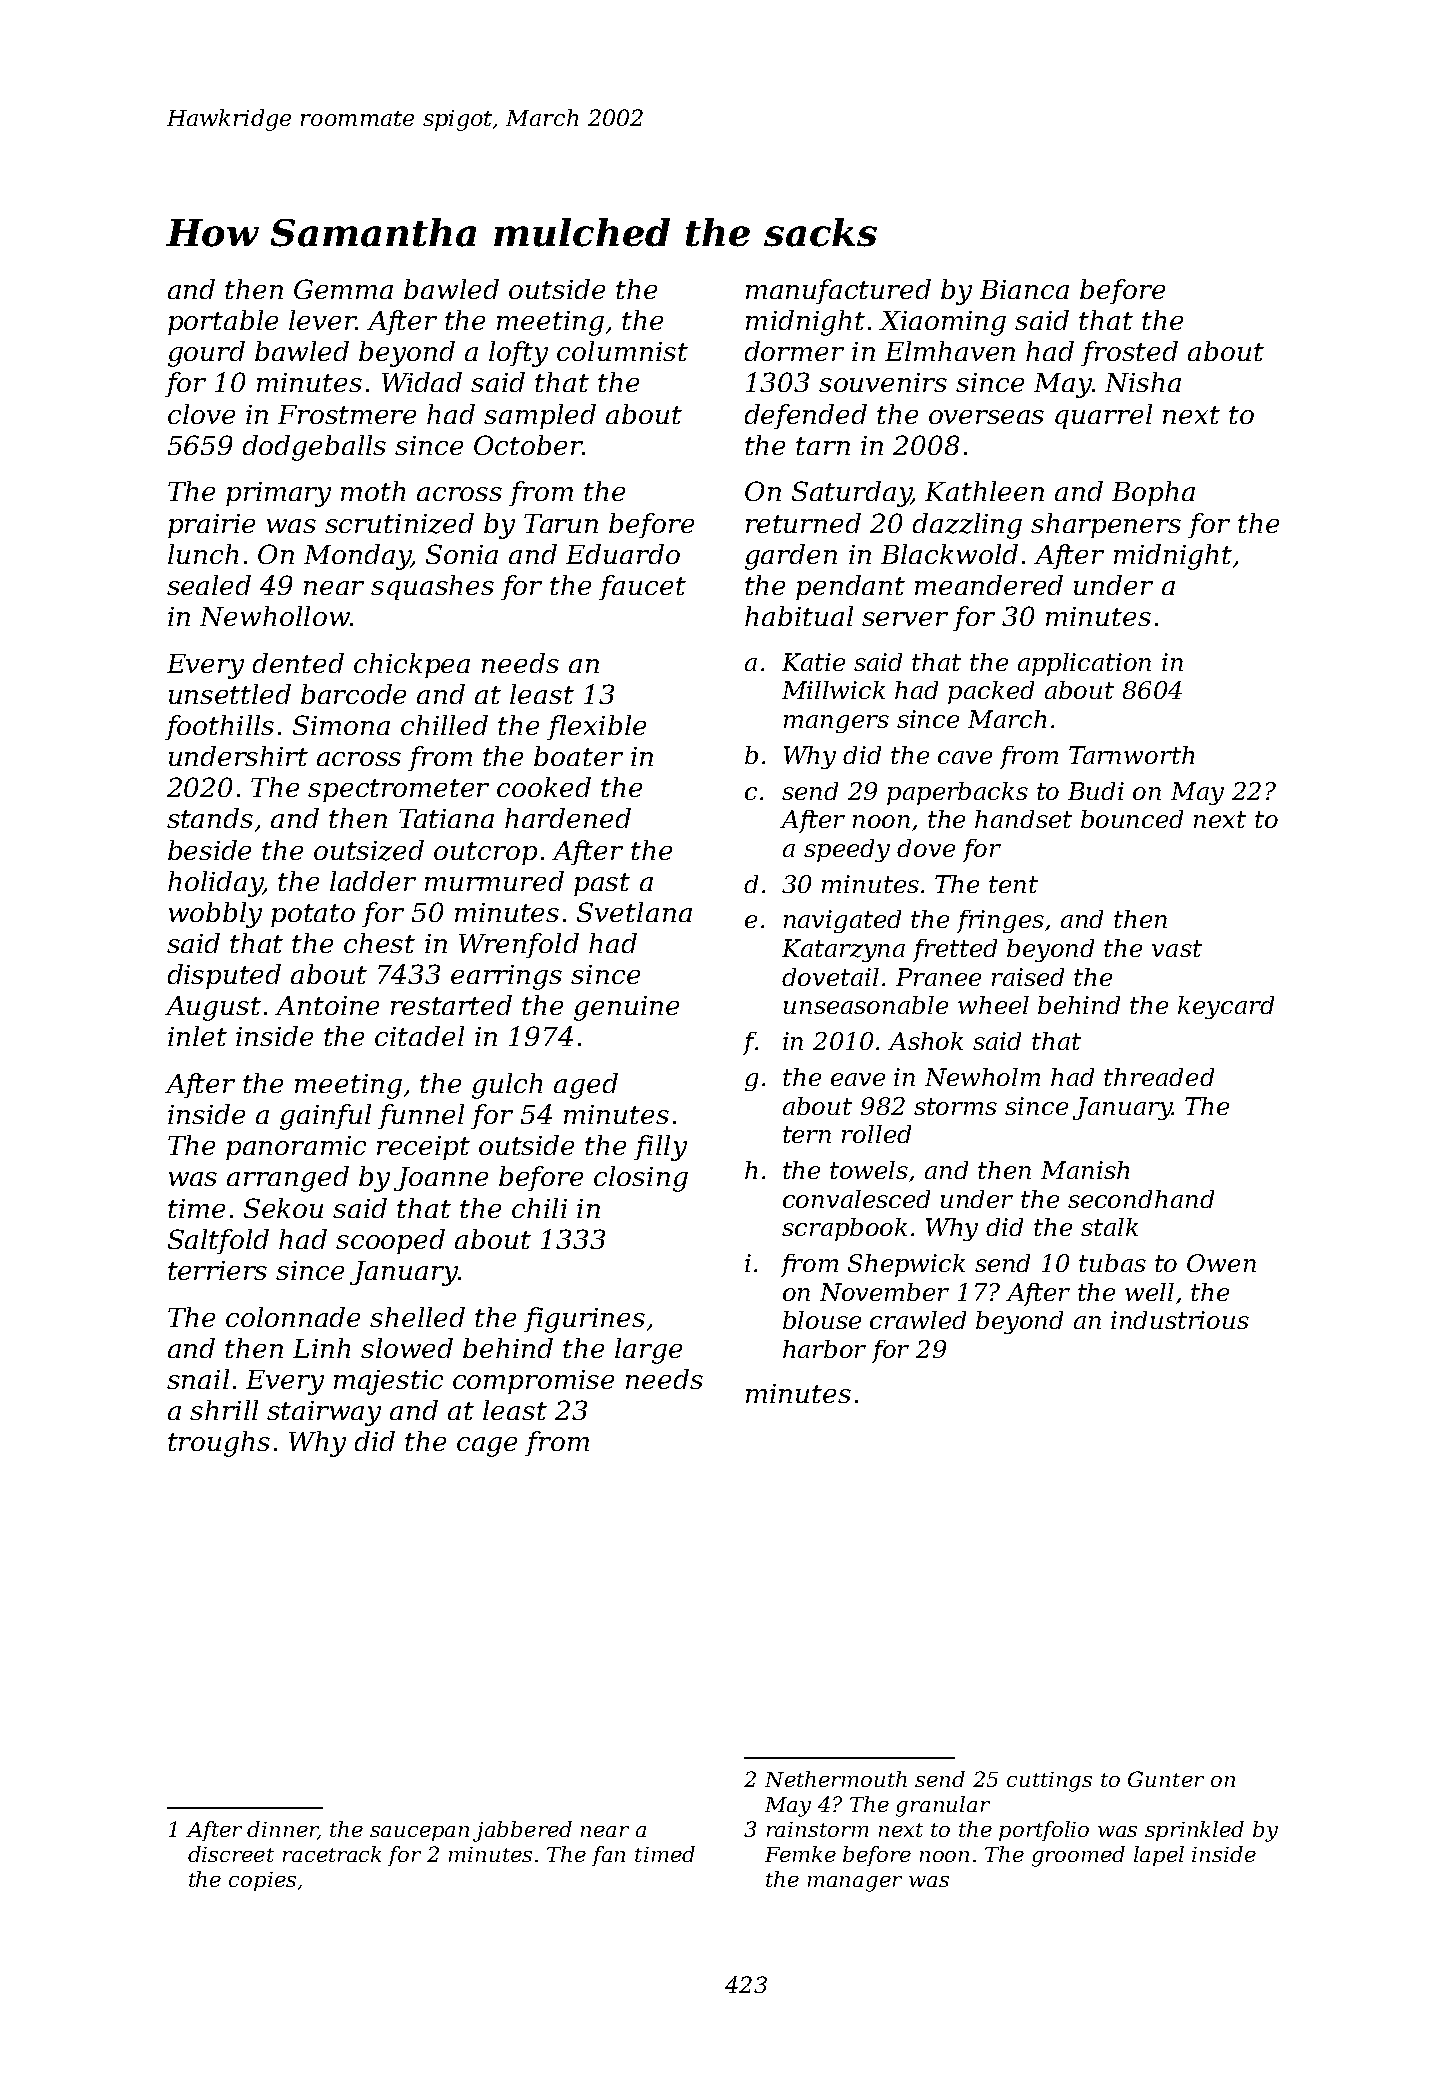 This page has width=1450, height=2100. Describe the element at coordinates (1159, 1856) in the page. I see `lapel` at that location.
